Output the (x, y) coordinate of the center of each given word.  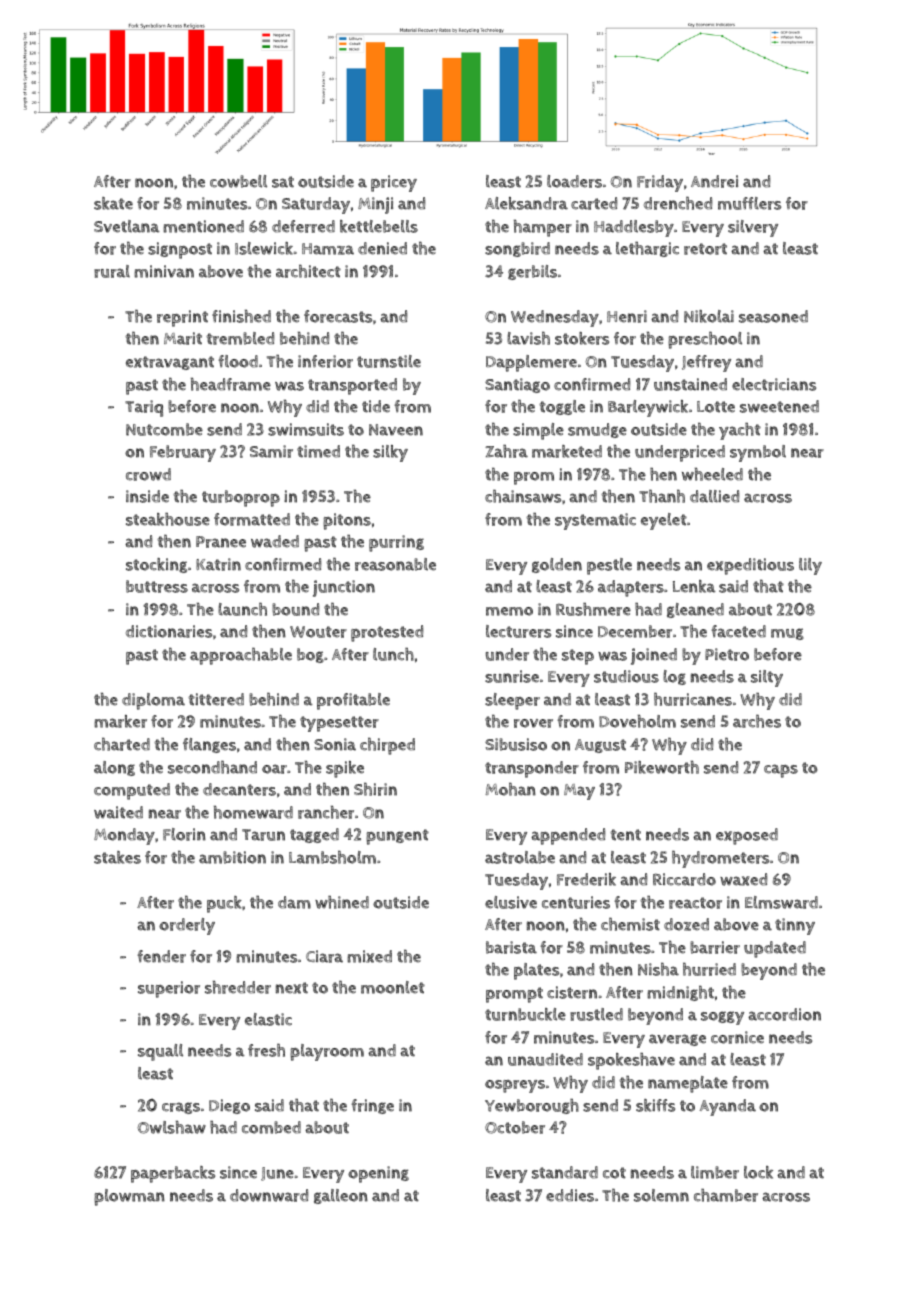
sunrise (512, 676)
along (114, 768)
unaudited (545, 1059)
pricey (394, 183)
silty (767, 678)
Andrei (714, 181)
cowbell (238, 181)
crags (181, 1108)
